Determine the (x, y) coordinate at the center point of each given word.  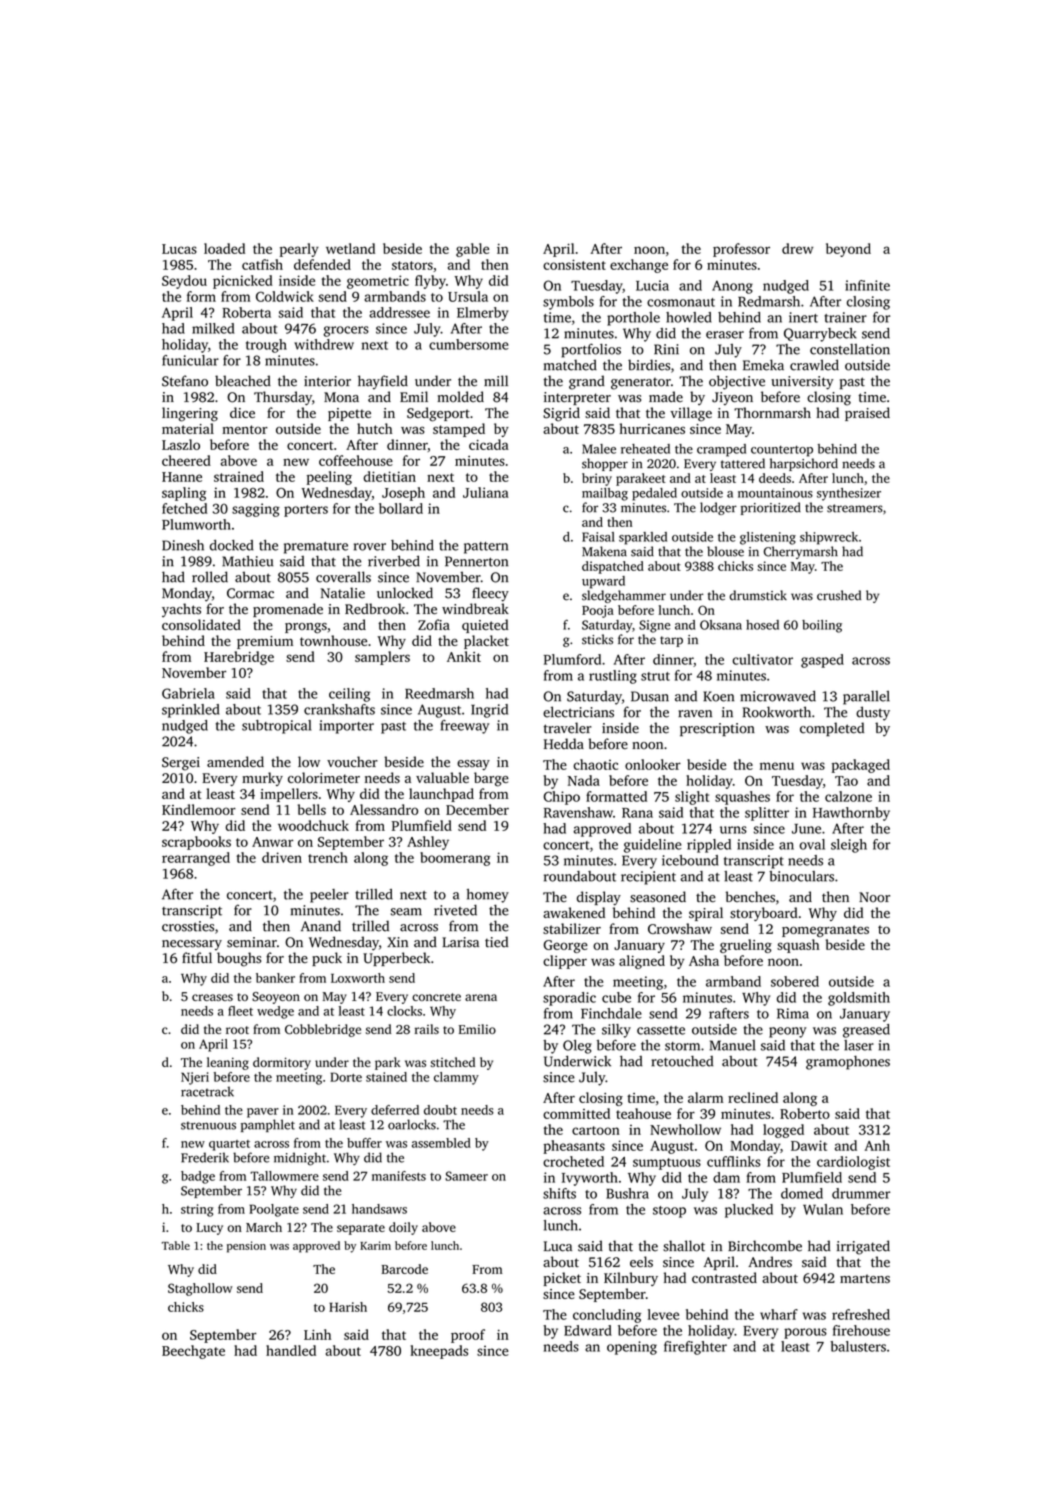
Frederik (205, 1157)
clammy (456, 1078)
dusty (873, 713)
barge (491, 779)
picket (562, 1279)
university (802, 383)
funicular (190, 360)
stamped (459, 430)
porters (306, 511)
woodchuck (313, 825)
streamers (855, 508)
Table (176, 1245)
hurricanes (652, 428)
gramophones (848, 1063)
